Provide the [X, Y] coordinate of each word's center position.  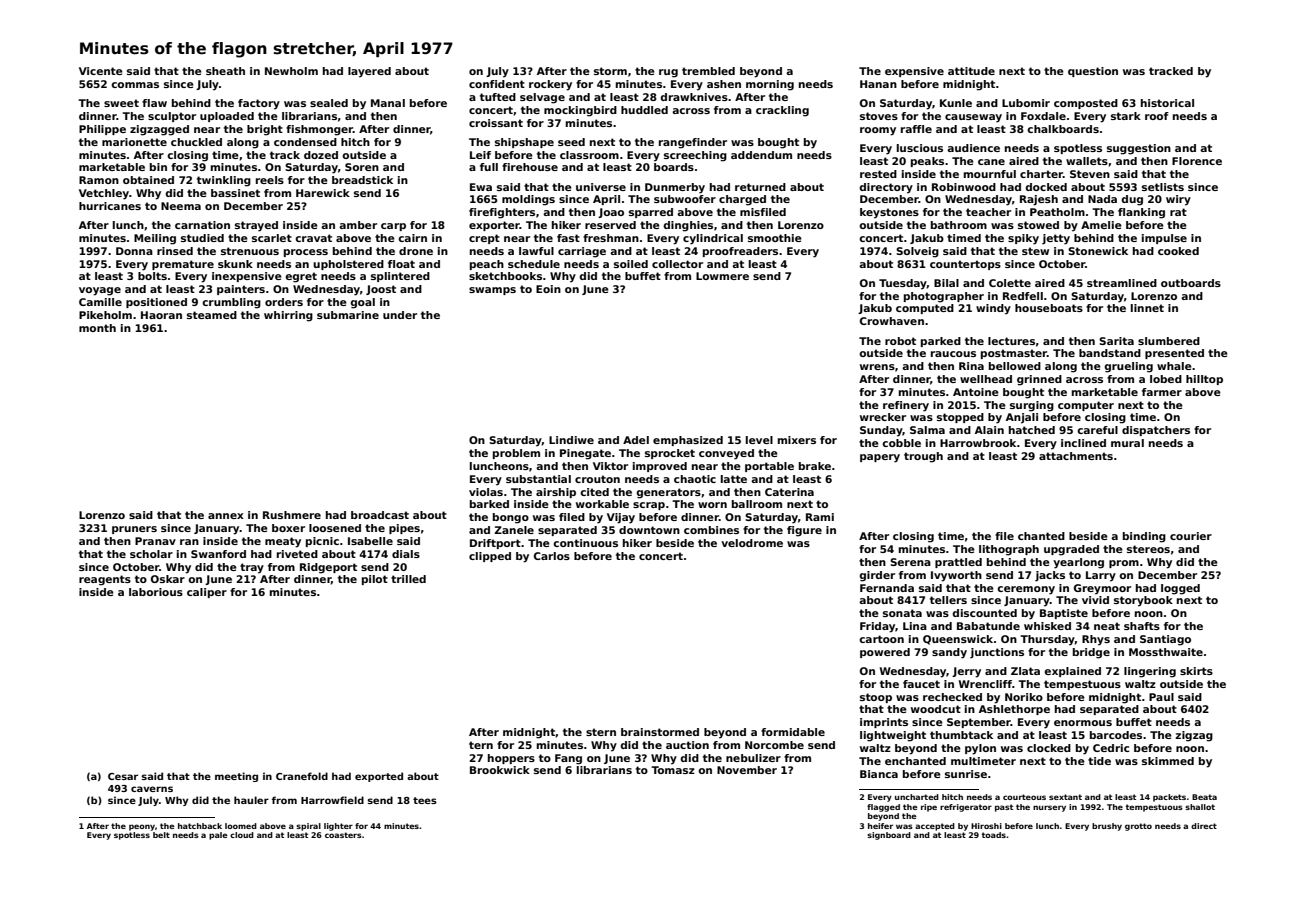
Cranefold [302, 776]
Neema [181, 206]
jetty [1056, 239]
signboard [889, 836]
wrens [877, 367]
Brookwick [500, 770]
